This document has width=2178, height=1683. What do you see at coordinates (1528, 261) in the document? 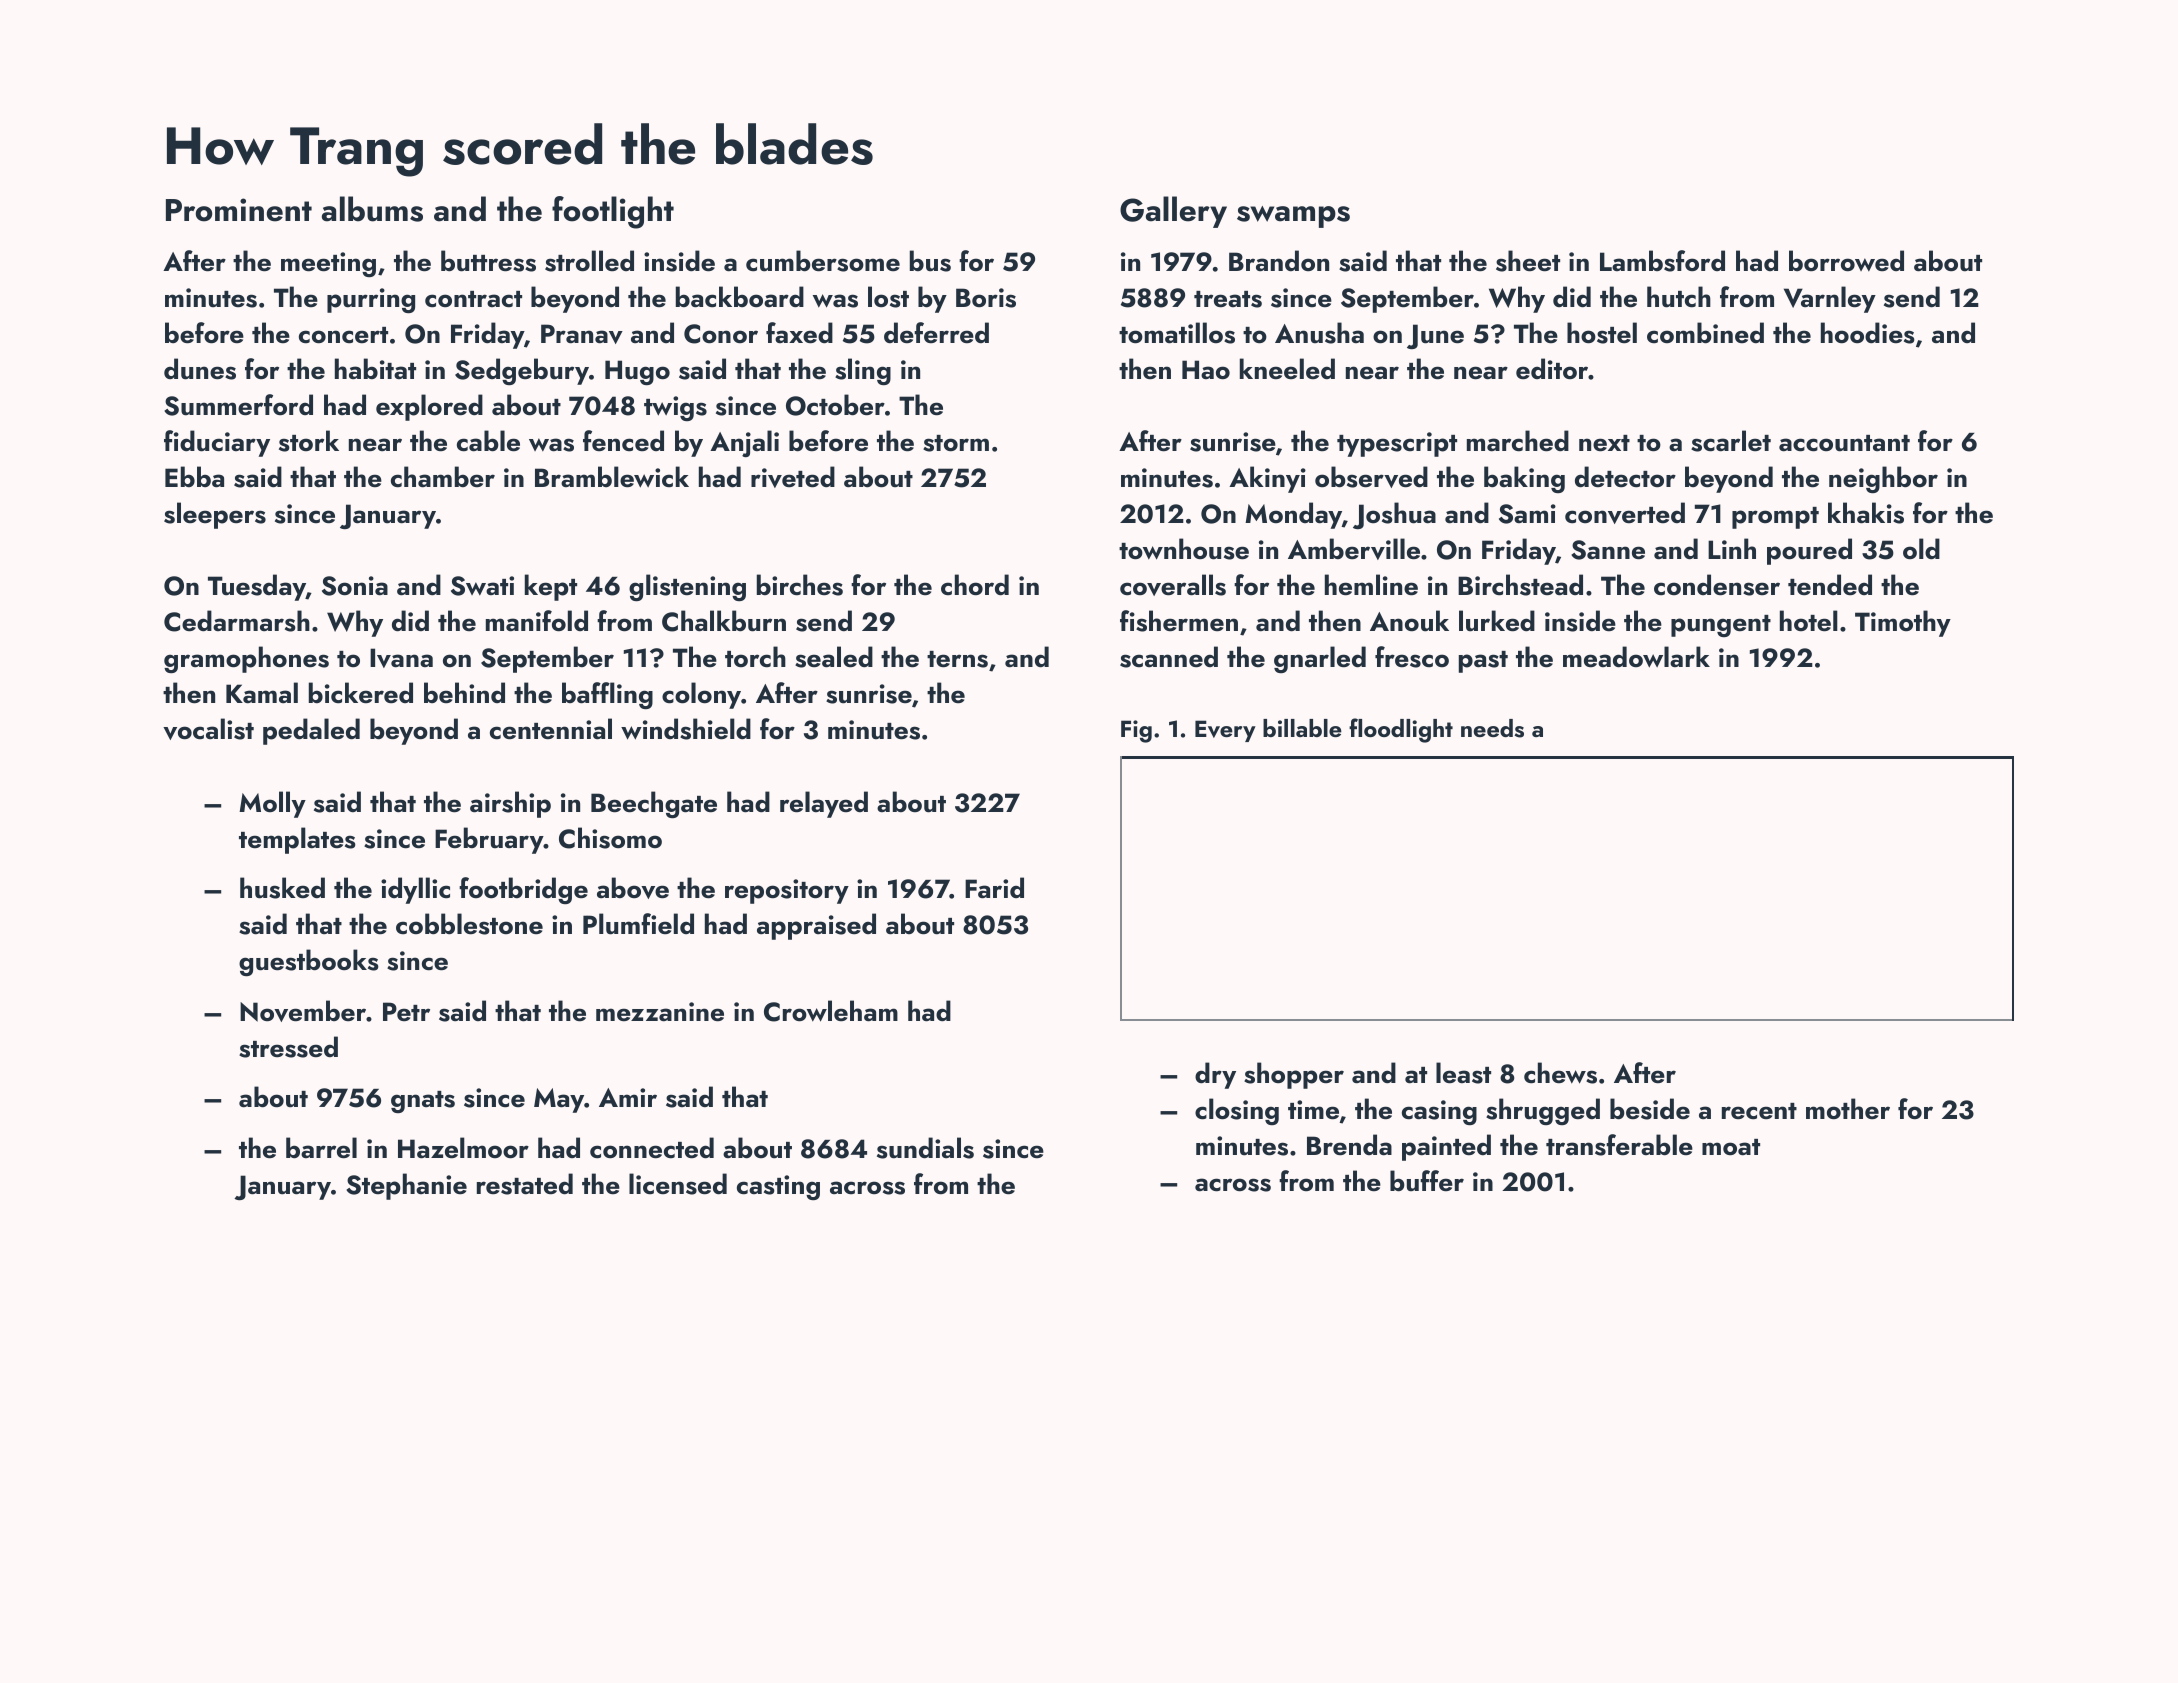
I see `sheet` at bounding box center [1528, 261].
